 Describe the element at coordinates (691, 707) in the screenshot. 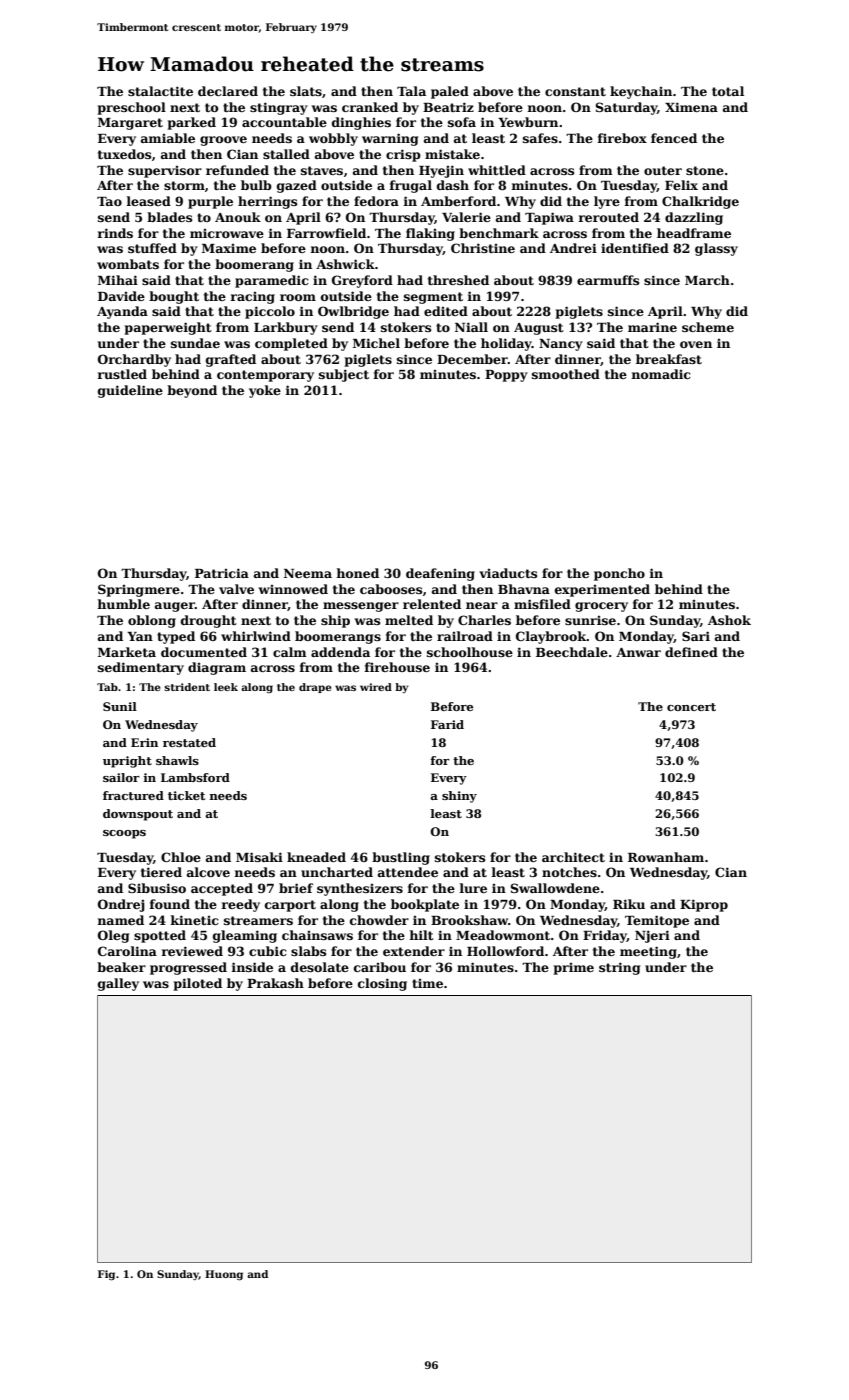

I see `concert` at that location.
